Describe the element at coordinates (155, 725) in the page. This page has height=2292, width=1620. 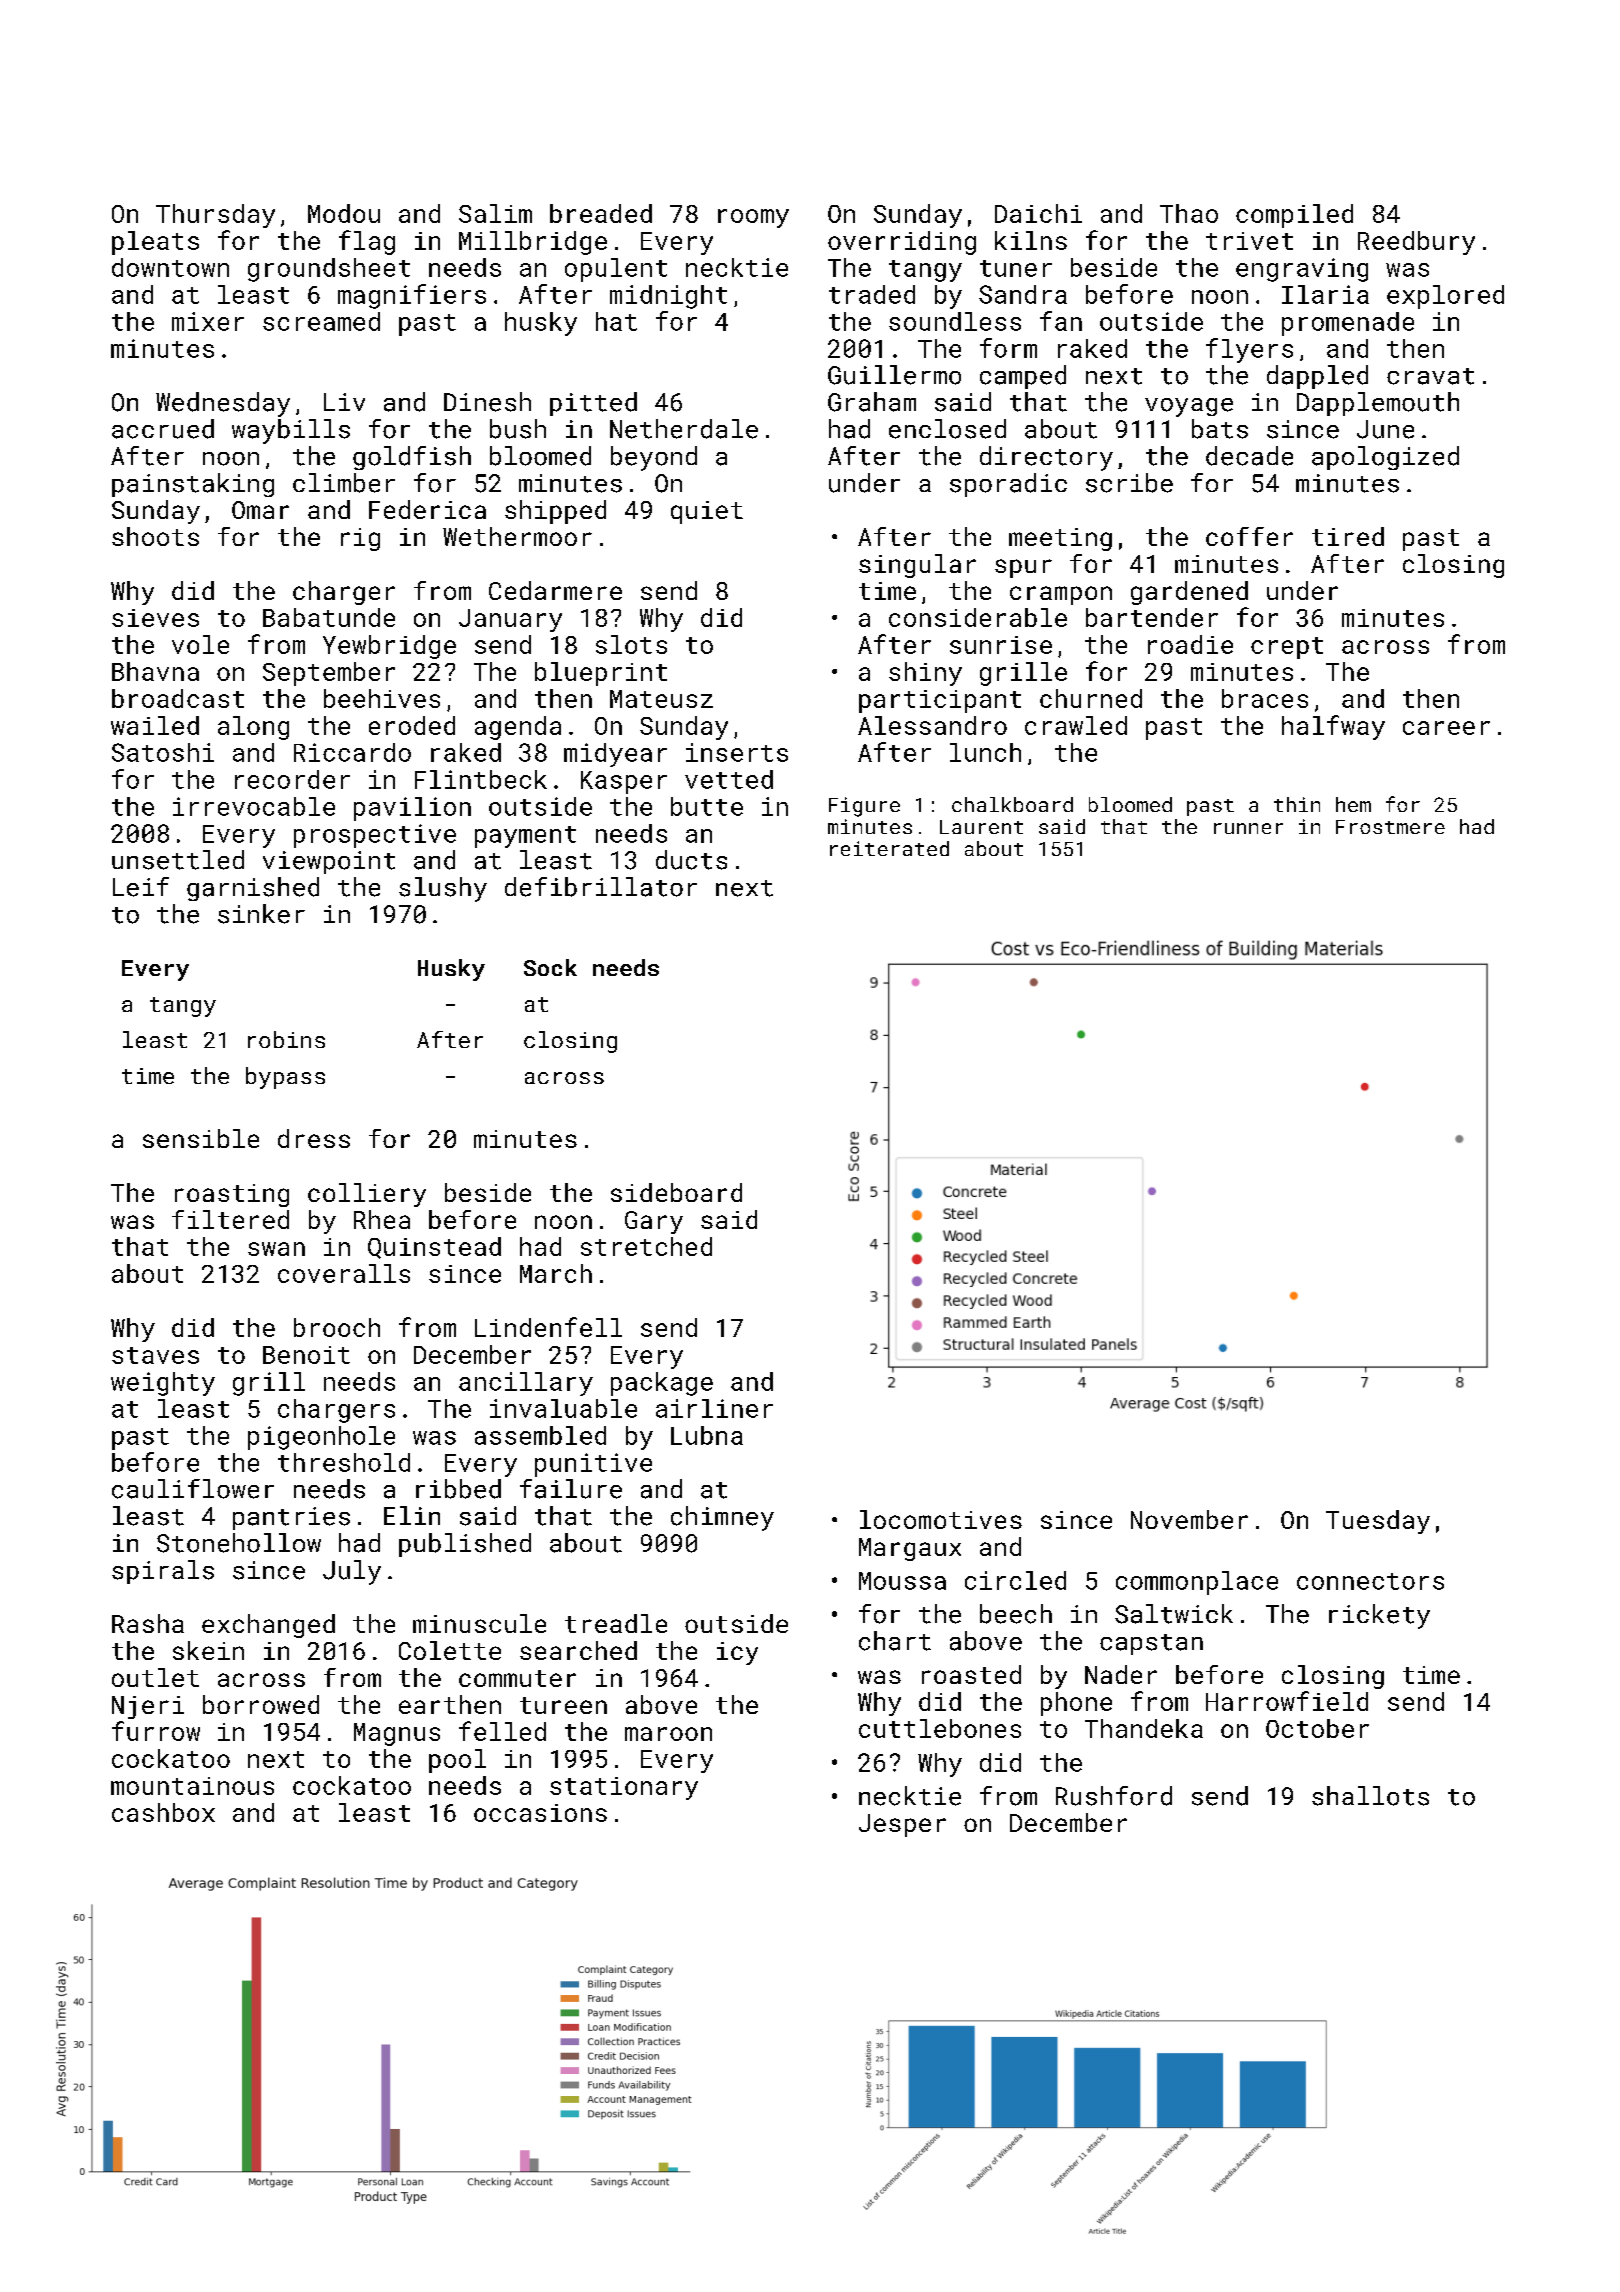
I see `wailed` at that location.
